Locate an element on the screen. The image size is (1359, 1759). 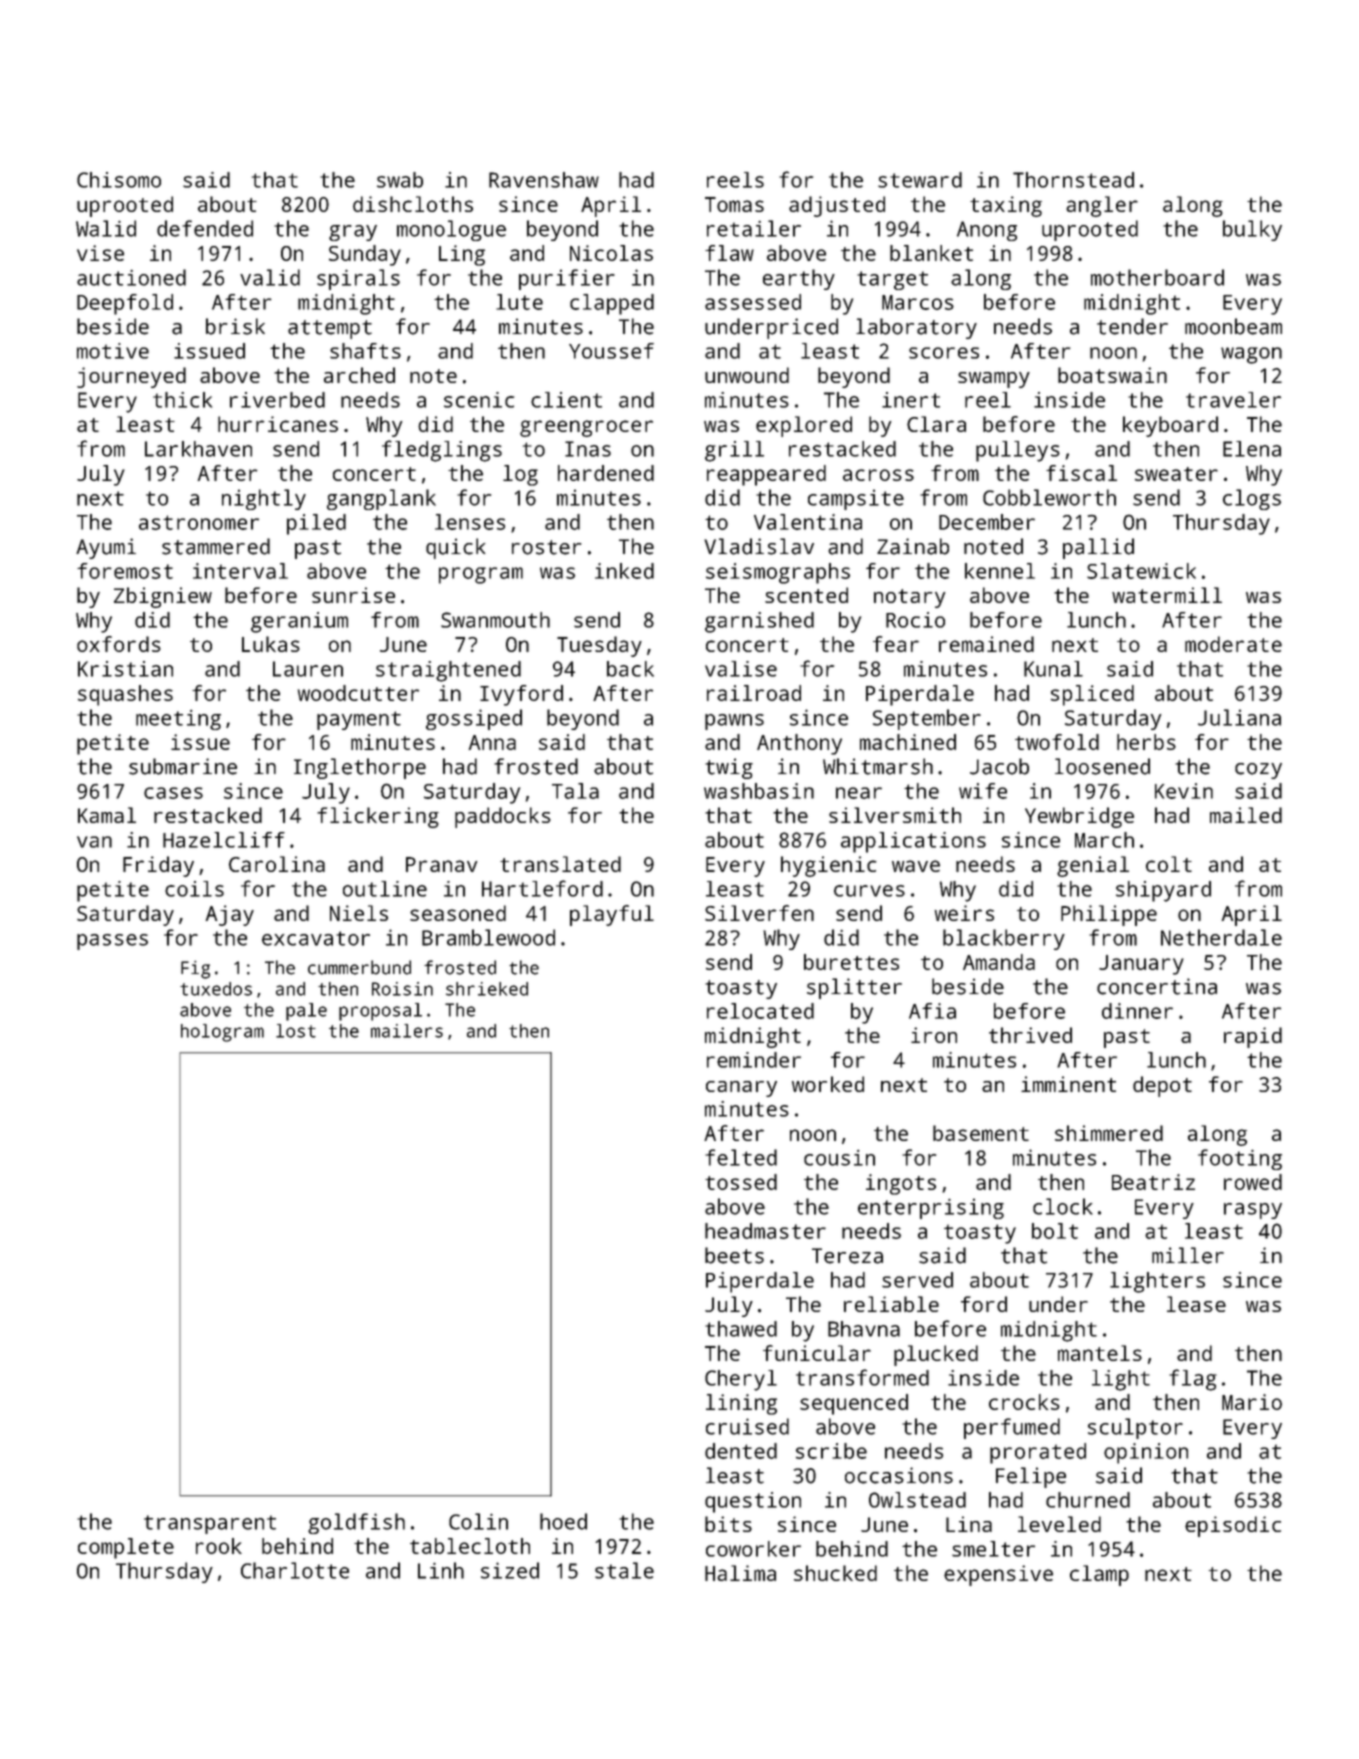
paddocks is located at coordinates (503, 817).
